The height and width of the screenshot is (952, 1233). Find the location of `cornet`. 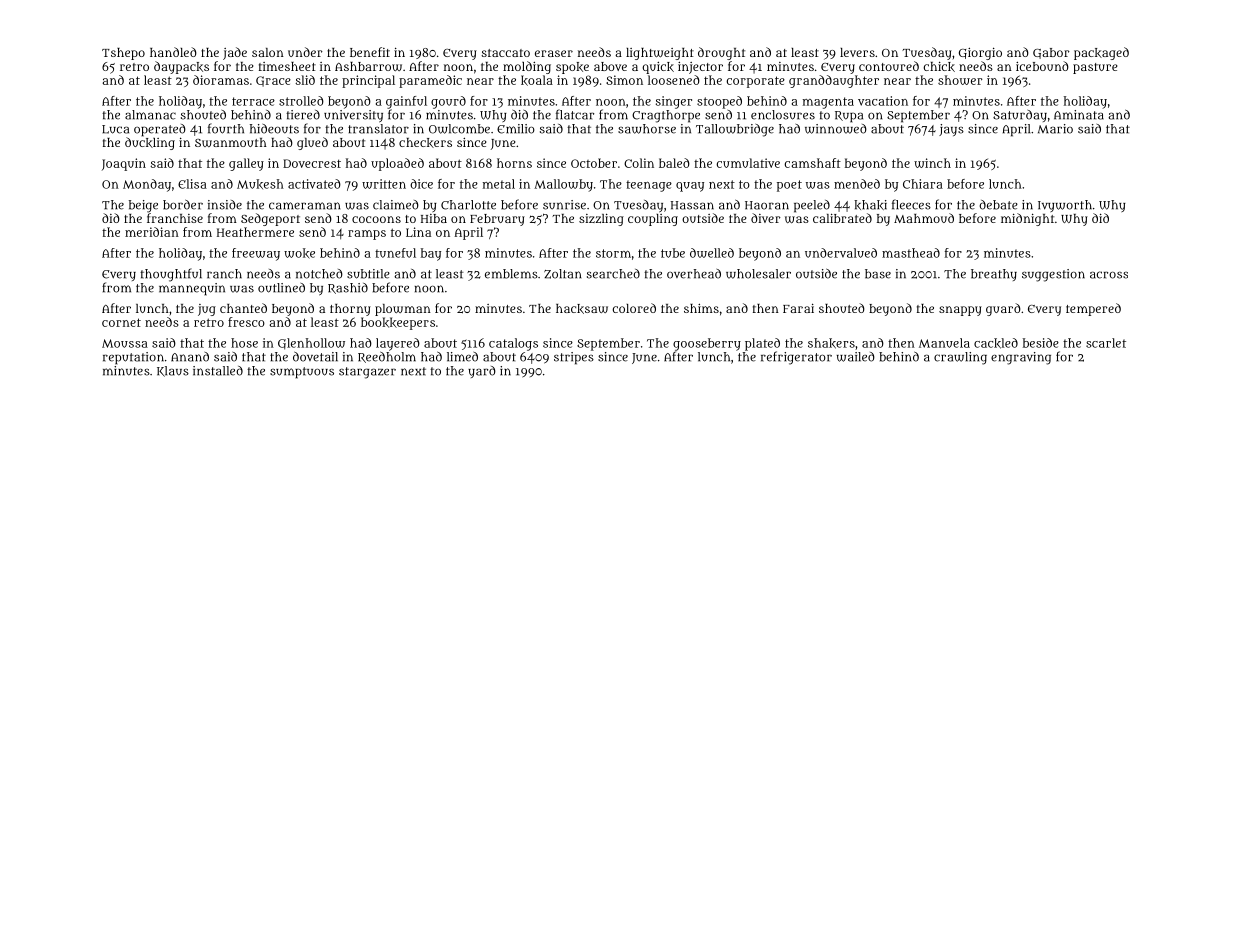

cornet is located at coordinates (121, 322).
